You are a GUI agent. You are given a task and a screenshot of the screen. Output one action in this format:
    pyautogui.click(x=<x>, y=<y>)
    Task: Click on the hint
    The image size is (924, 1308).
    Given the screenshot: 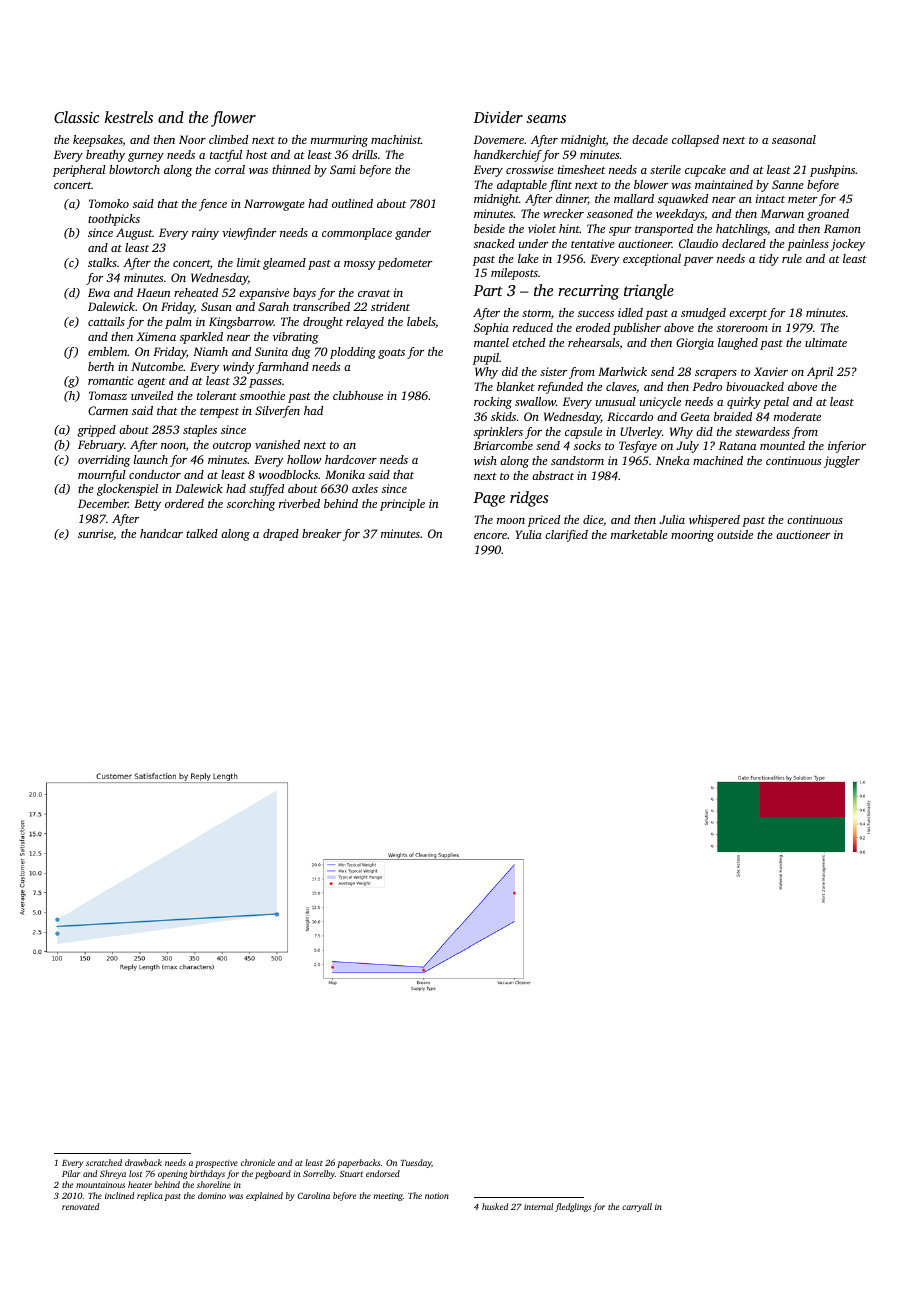 What is the action you would take?
    pyautogui.click(x=569, y=228)
